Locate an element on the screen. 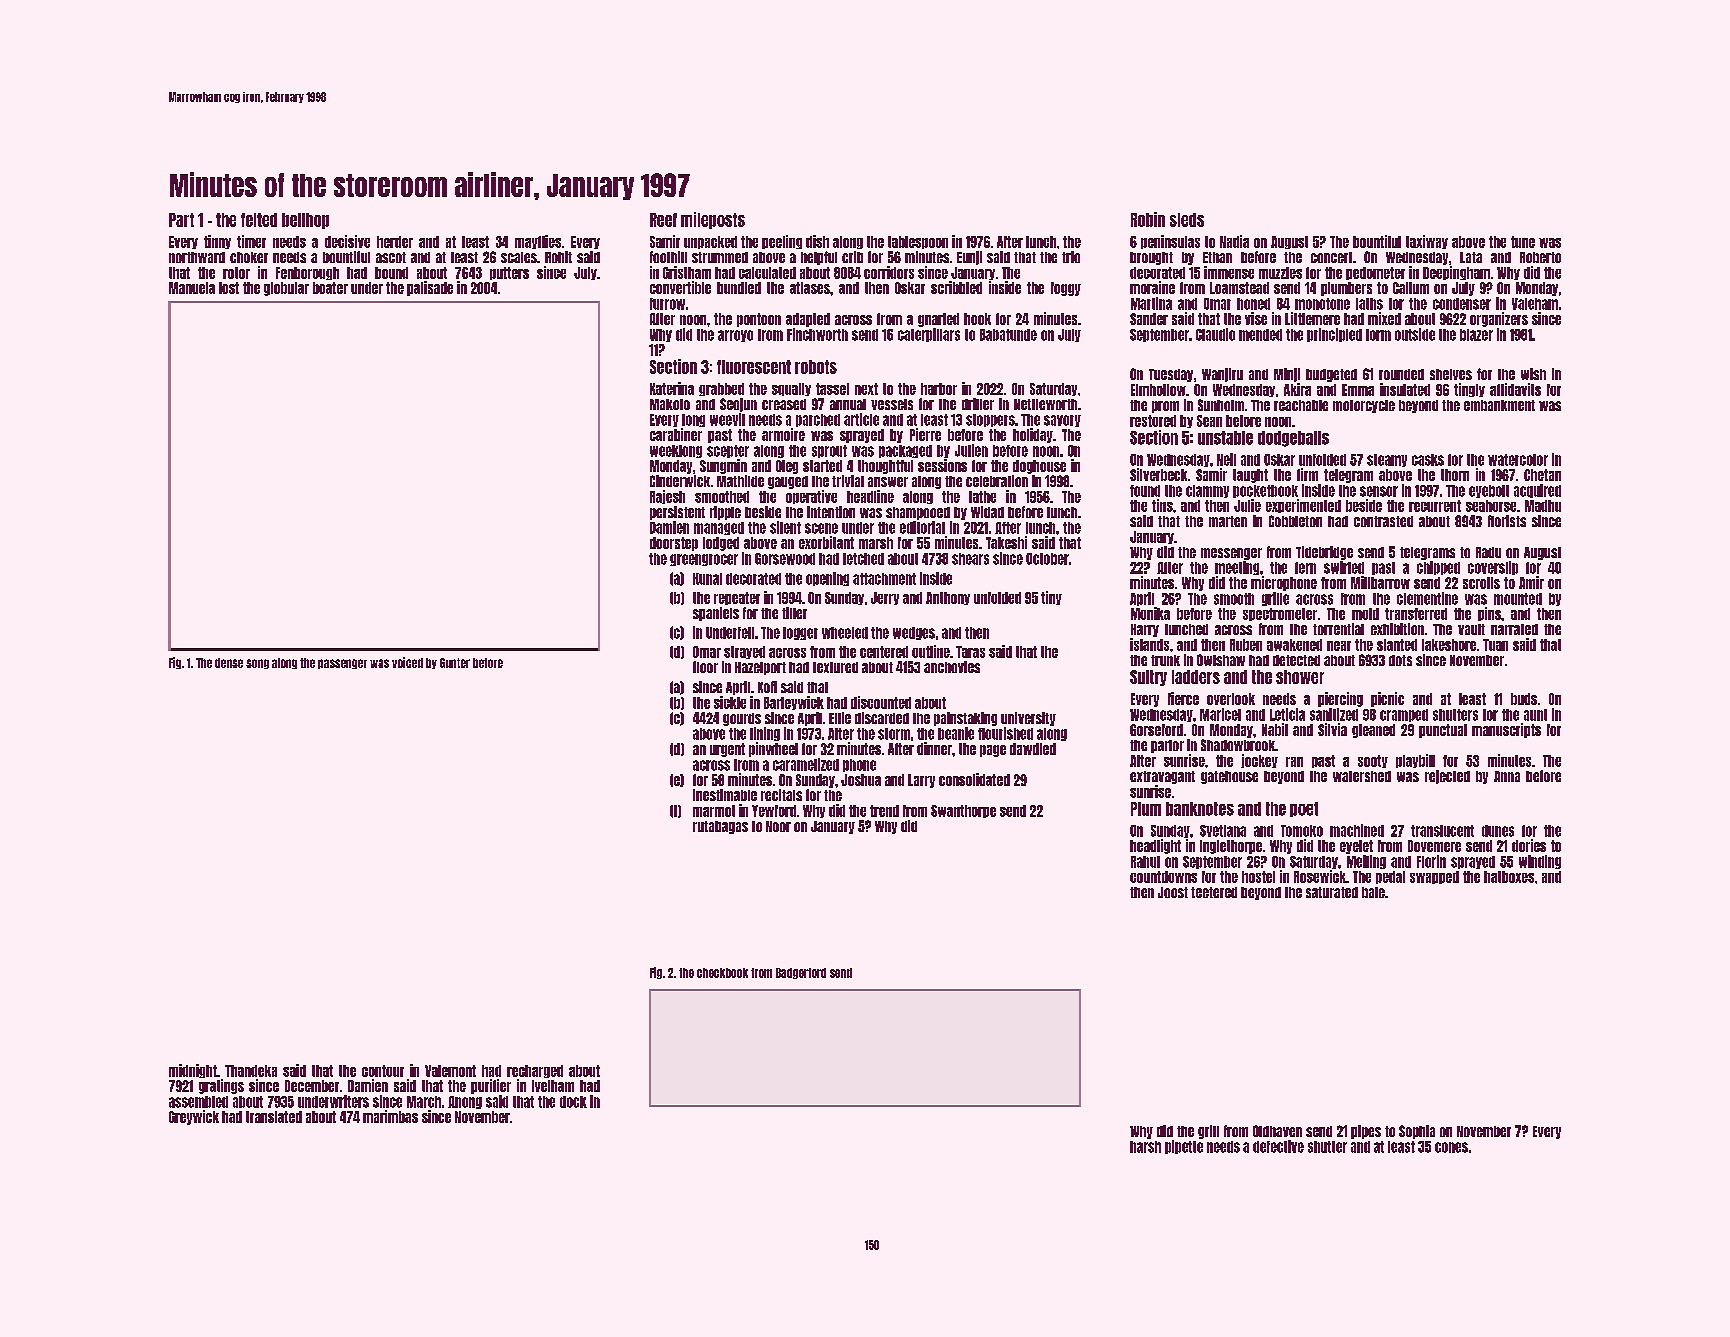  Manuela is located at coordinates (192, 288).
